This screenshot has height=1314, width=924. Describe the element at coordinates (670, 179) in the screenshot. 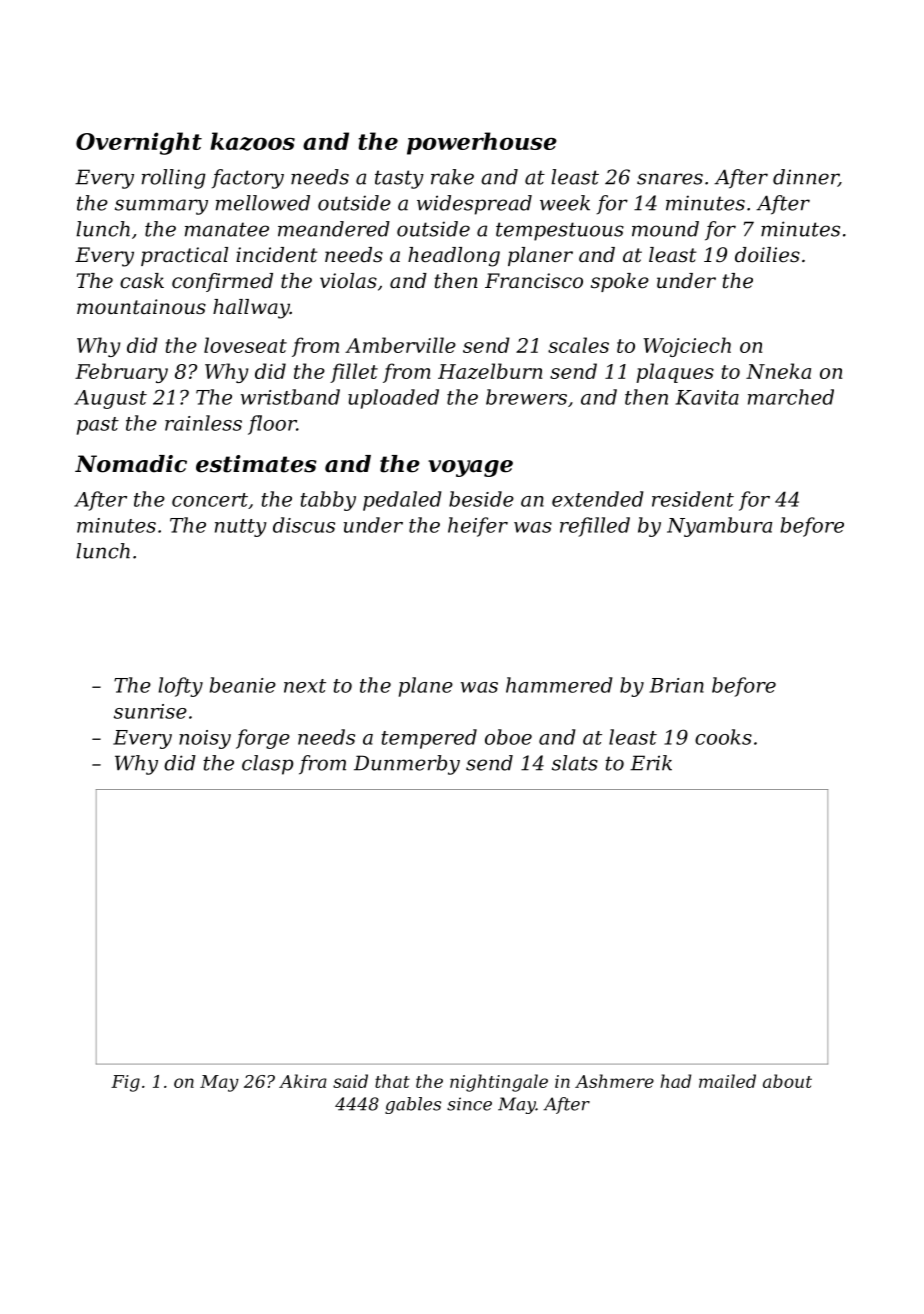

I see `snares` at that location.
